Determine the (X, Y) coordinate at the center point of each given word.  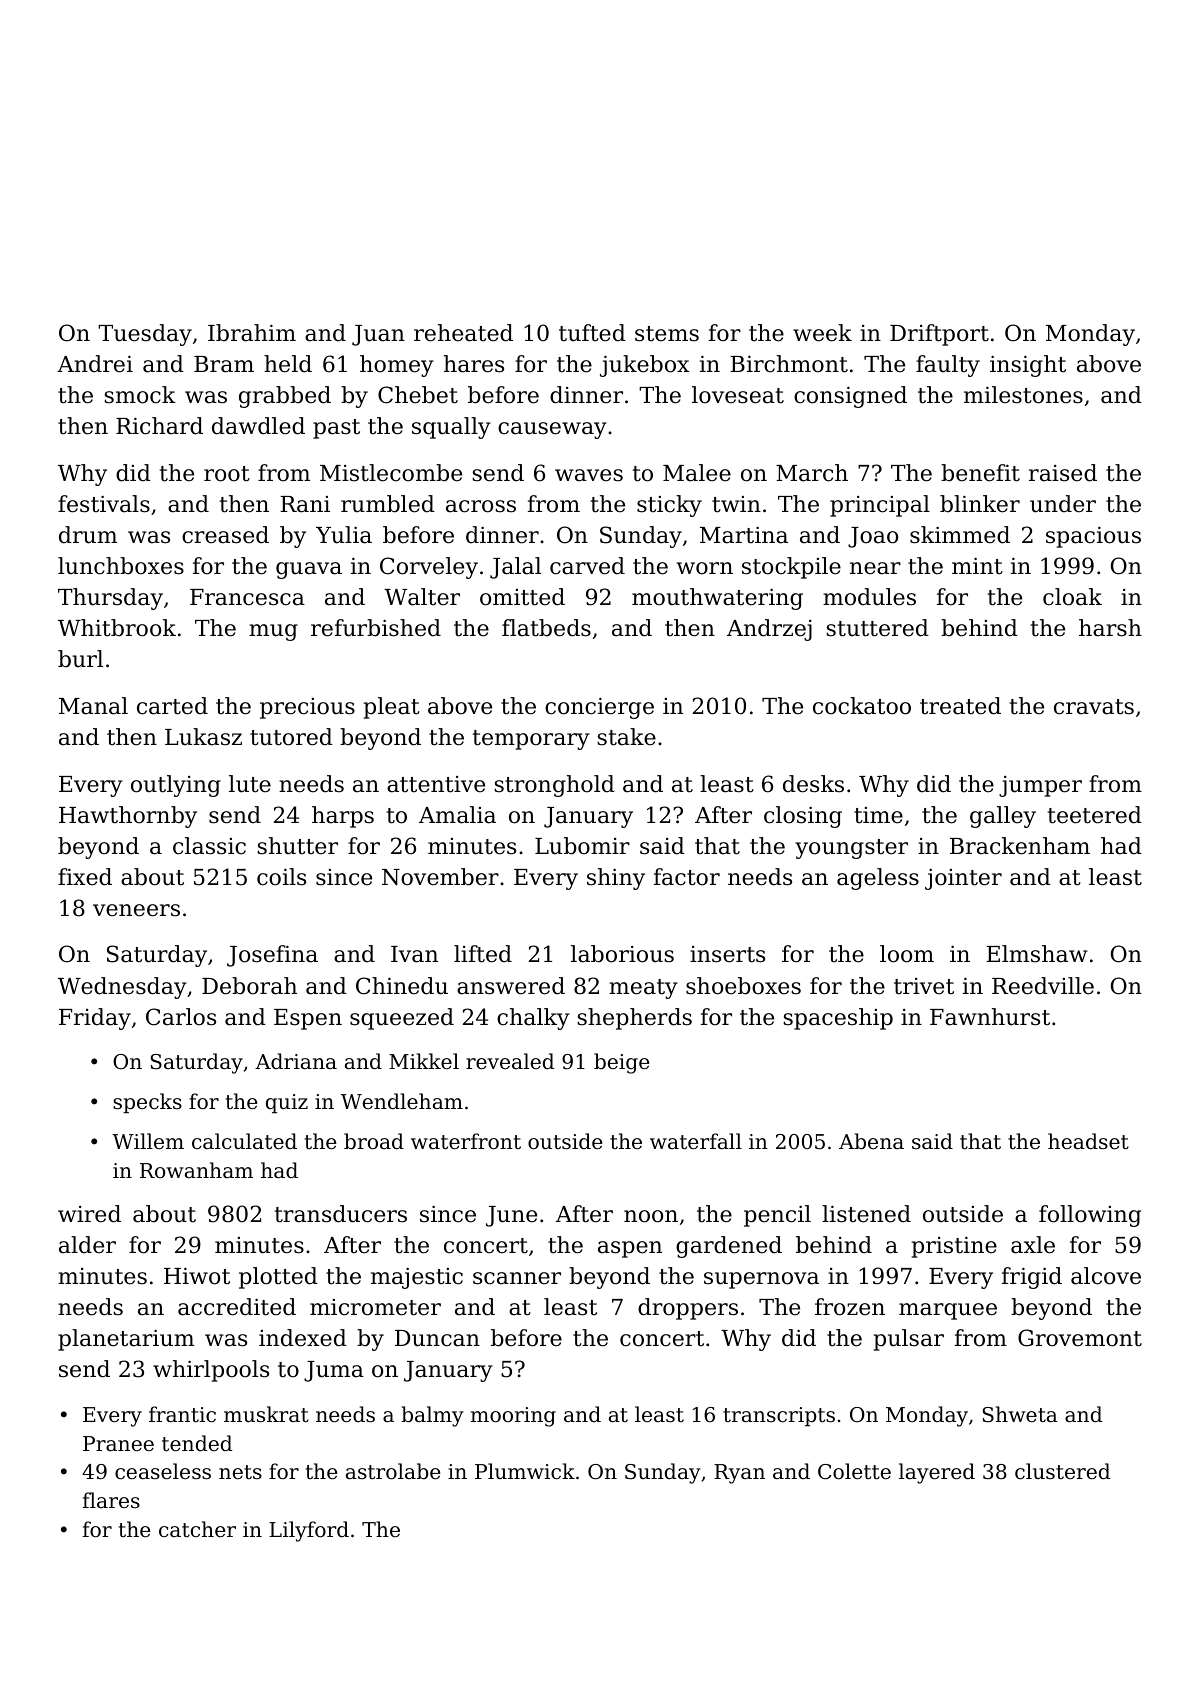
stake (626, 737)
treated (960, 706)
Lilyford (309, 1531)
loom (907, 954)
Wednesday (122, 988)
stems (667, 334)
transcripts (779, 1416)
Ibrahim (252, 333)
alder (87, 1245)
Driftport (939, 335)
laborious (622, 954)
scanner (517, 1278)
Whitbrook (117, 628)
